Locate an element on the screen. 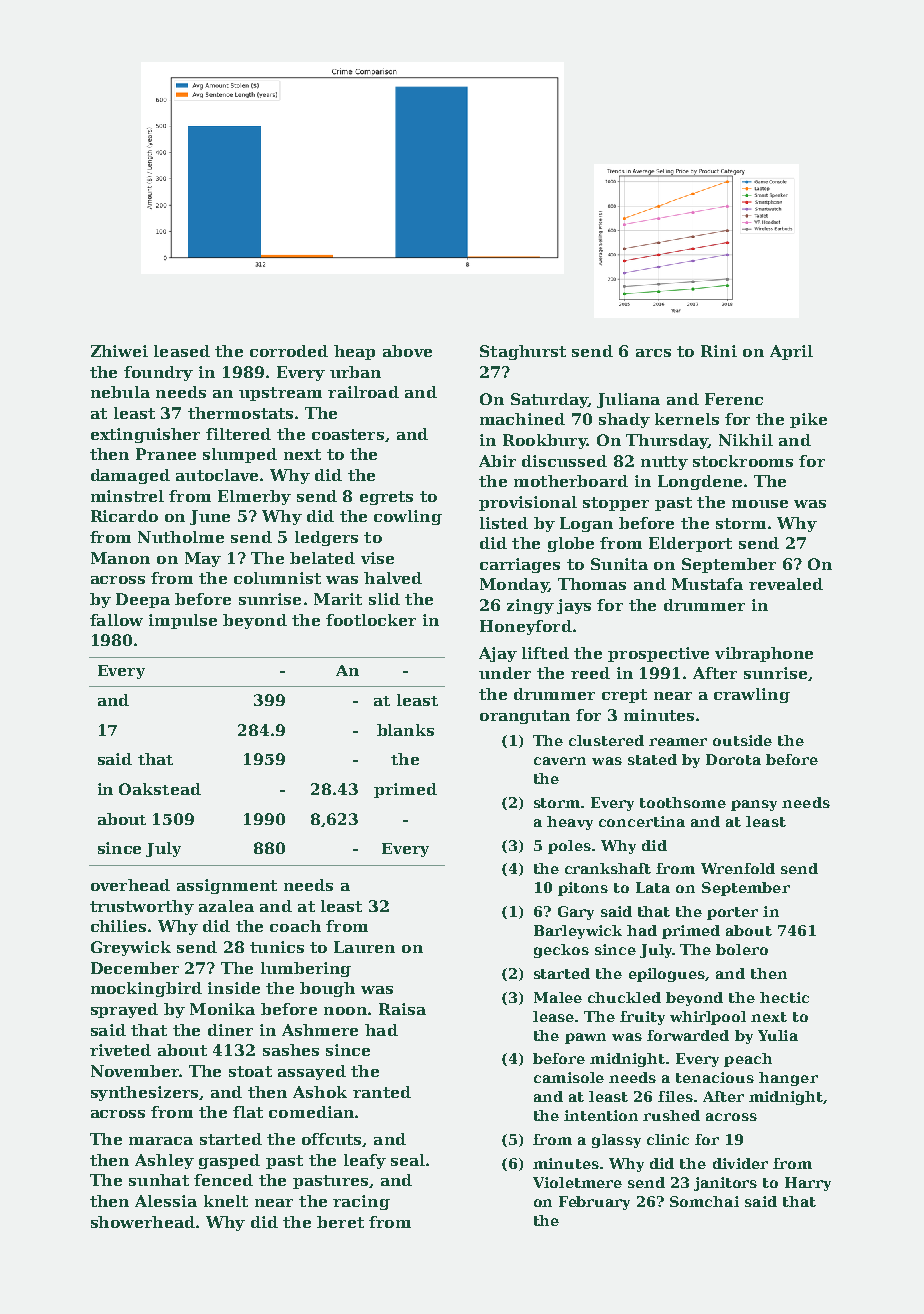  corroded is located at coordinates (289, 351).
